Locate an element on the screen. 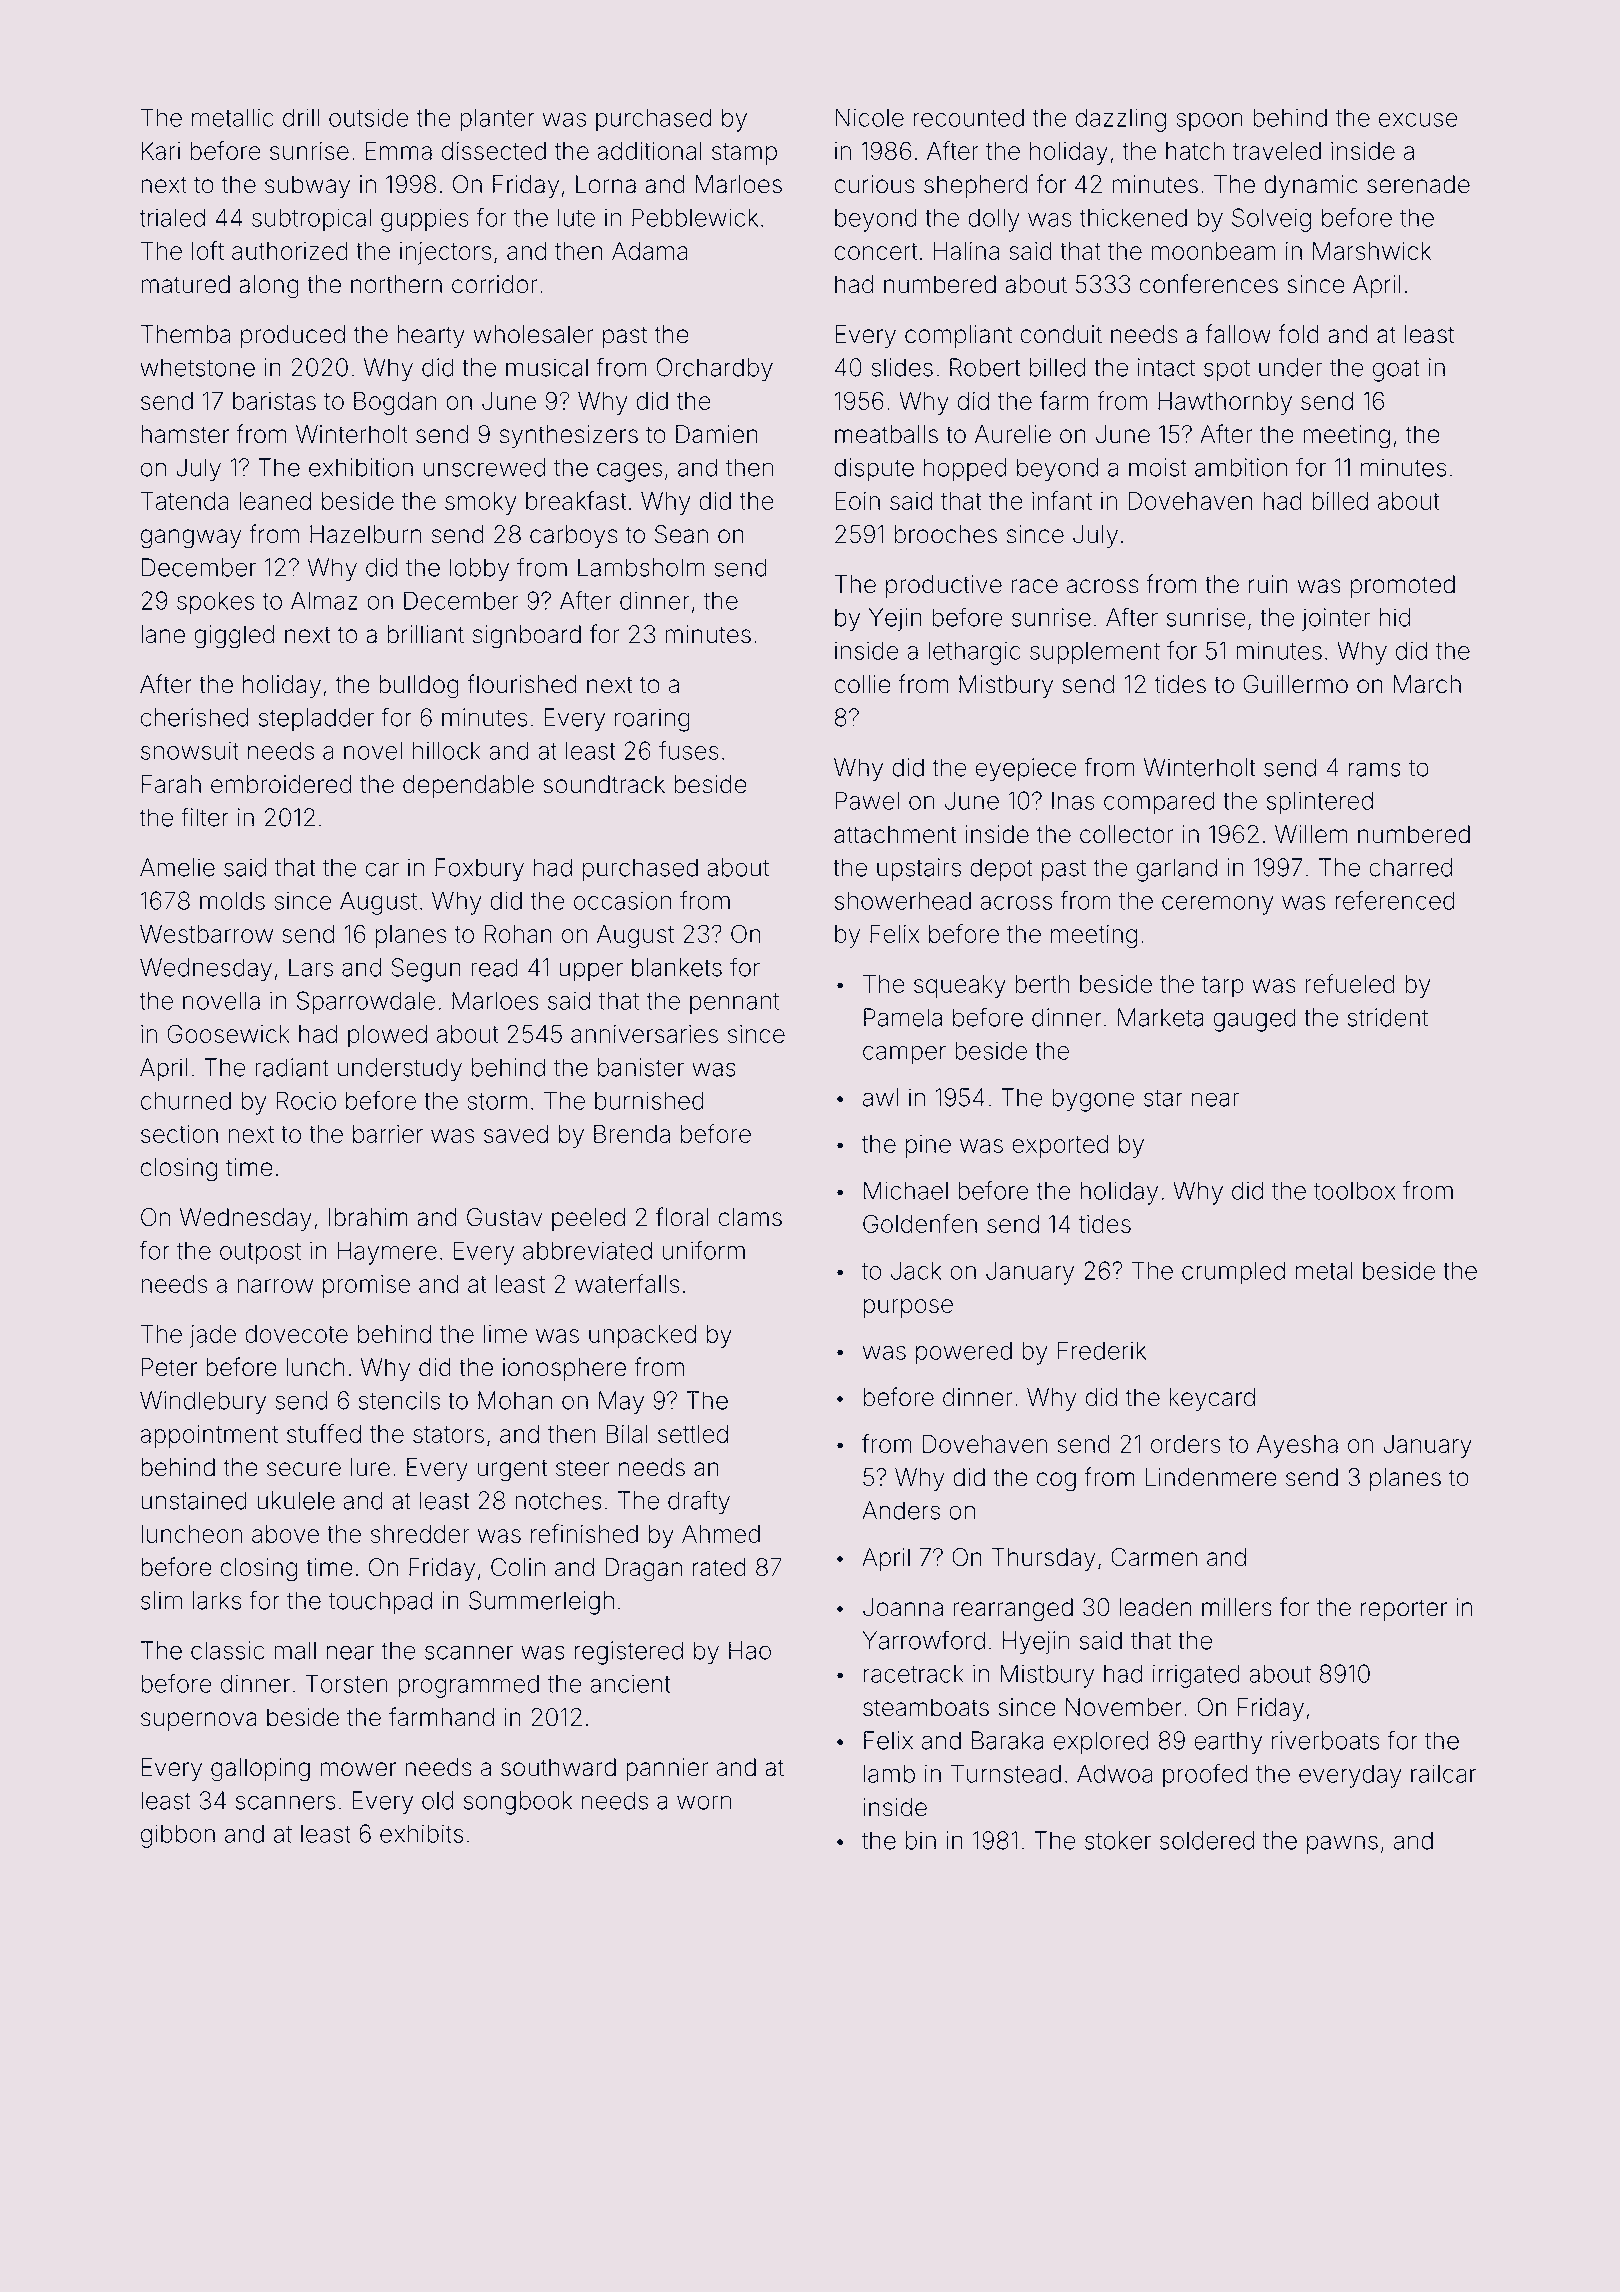 Image resolution: width=1620 pixels, height=2292 pixels. ruin is located at coordinates (1268, 584).
